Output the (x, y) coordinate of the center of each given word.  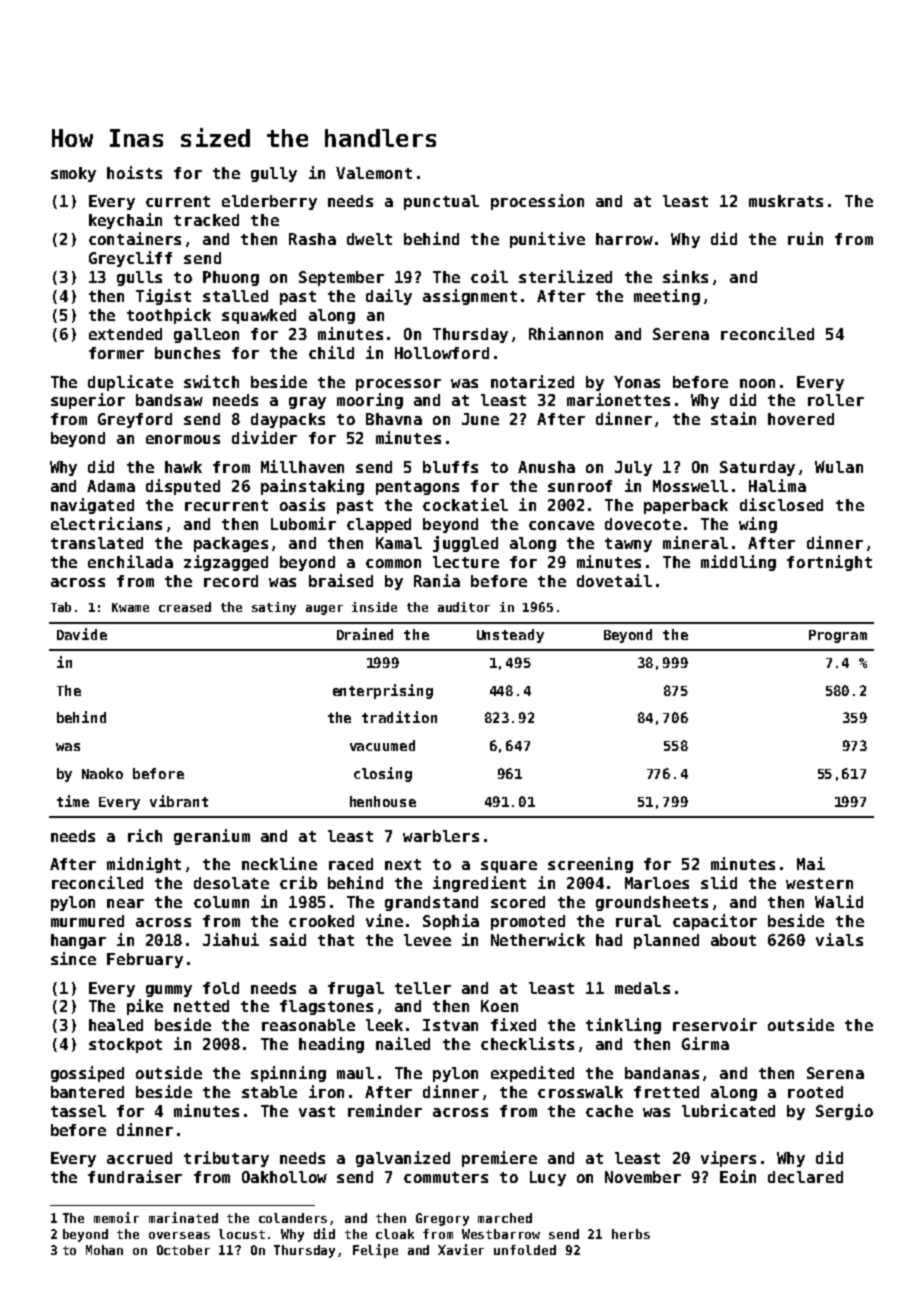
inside (374, 607)
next (403, 864)
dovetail (614, 580)
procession (537, 202)
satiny (274, 608)
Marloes (657, 883)
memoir (116, 1217)
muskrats (786, 201)
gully (274, 174)
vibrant (179, 801)
